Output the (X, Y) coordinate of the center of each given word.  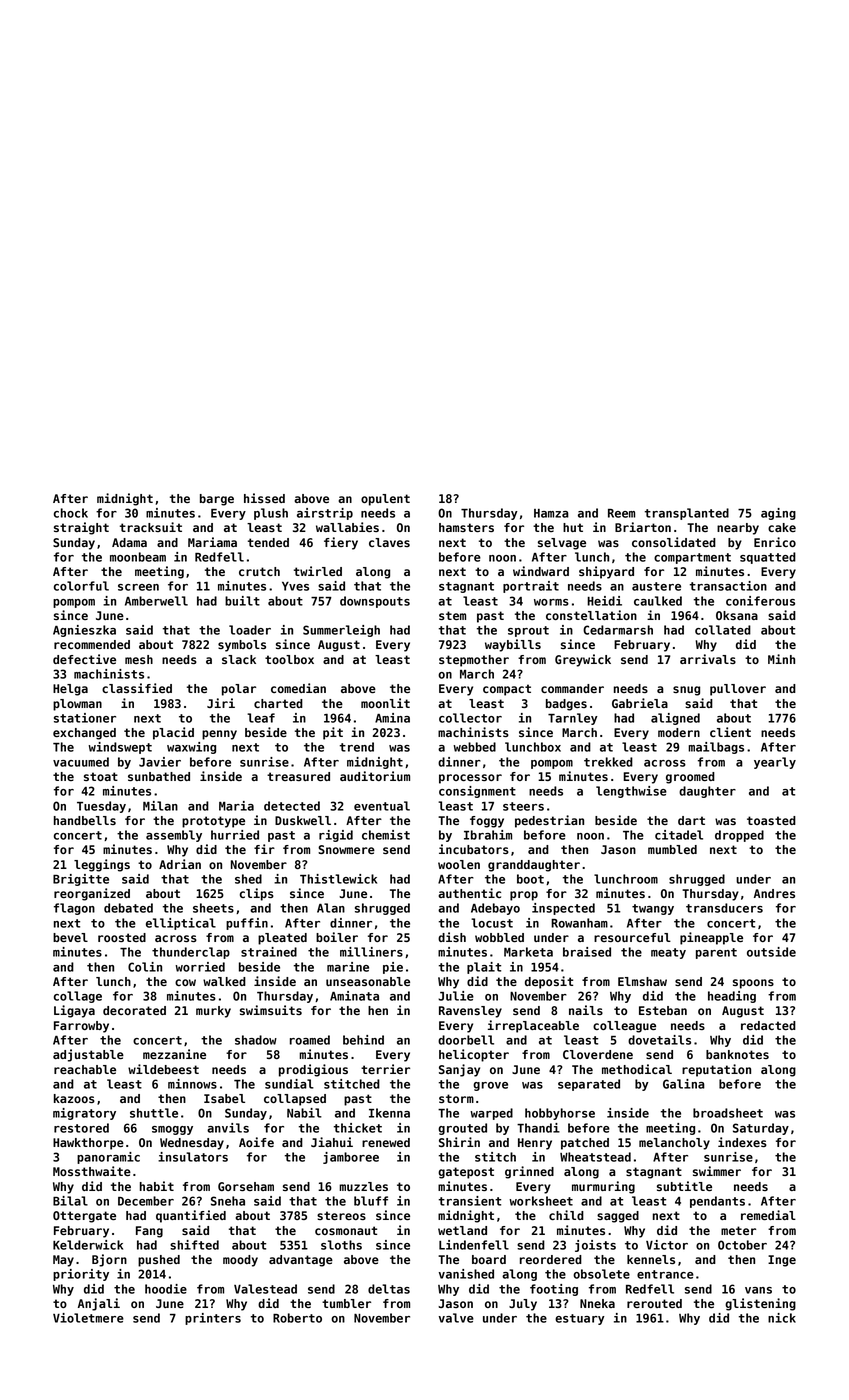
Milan (160, 806)
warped (491, 1114)
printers (213, 1319)
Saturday (761, 1129)
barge (217, 500)
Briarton (643, 527)
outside (771, 952)
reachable (85, 1069)
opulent (385, 500)
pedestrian (549, 821)
